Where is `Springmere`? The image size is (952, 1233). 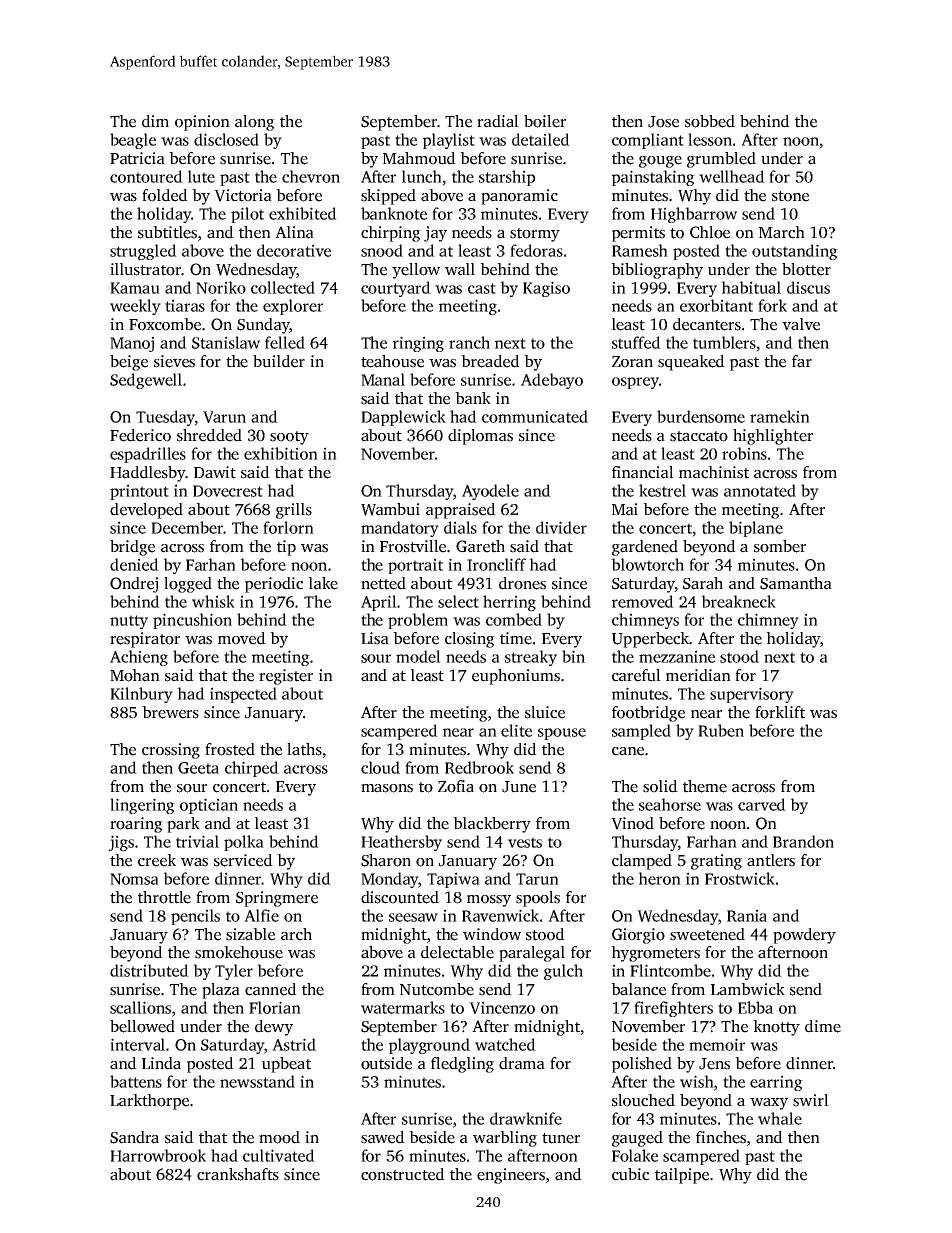
Springmere is located at coordinates (277, 899).
